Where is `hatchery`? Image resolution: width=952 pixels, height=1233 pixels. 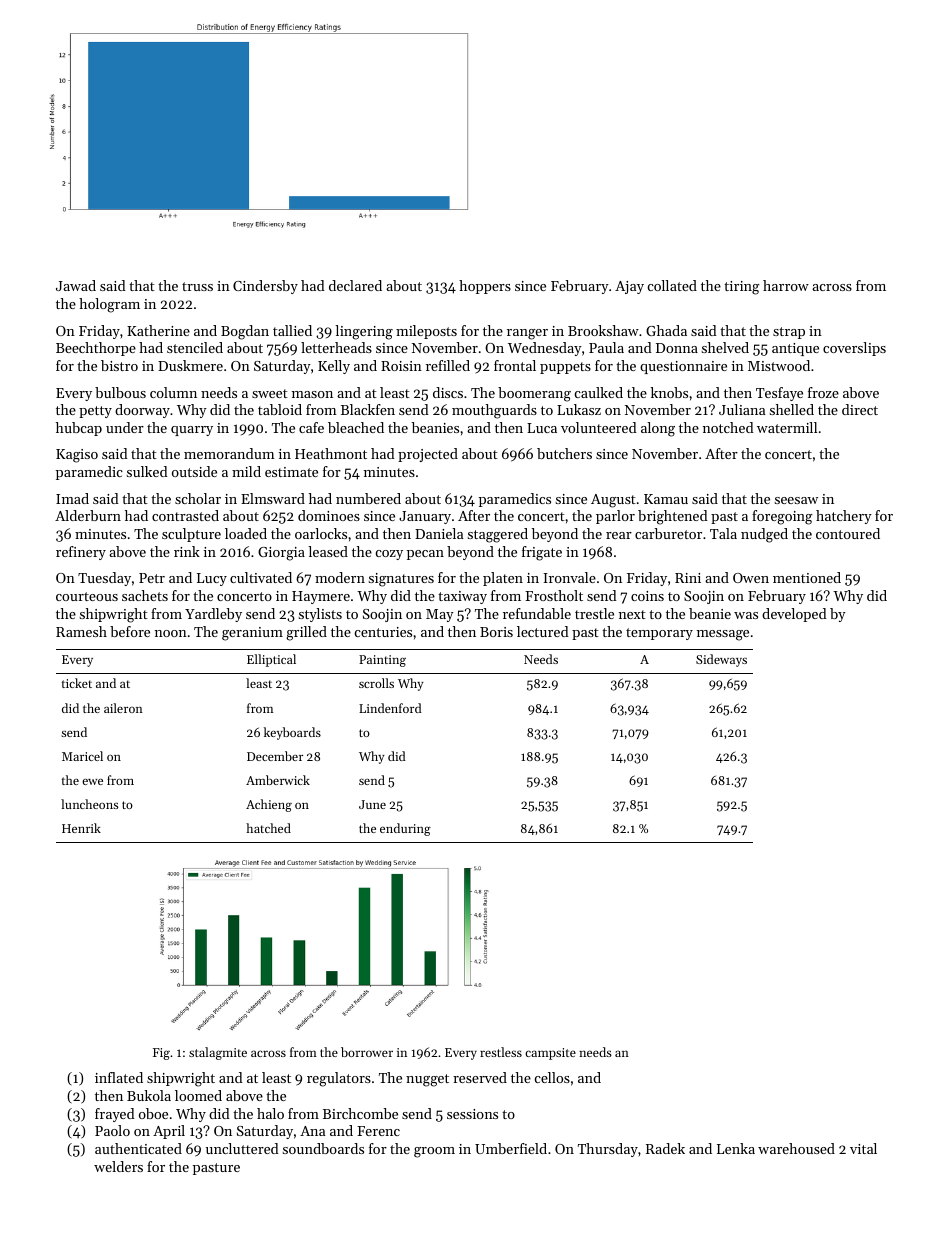
hatchery is located at coordinates (844, 517).
